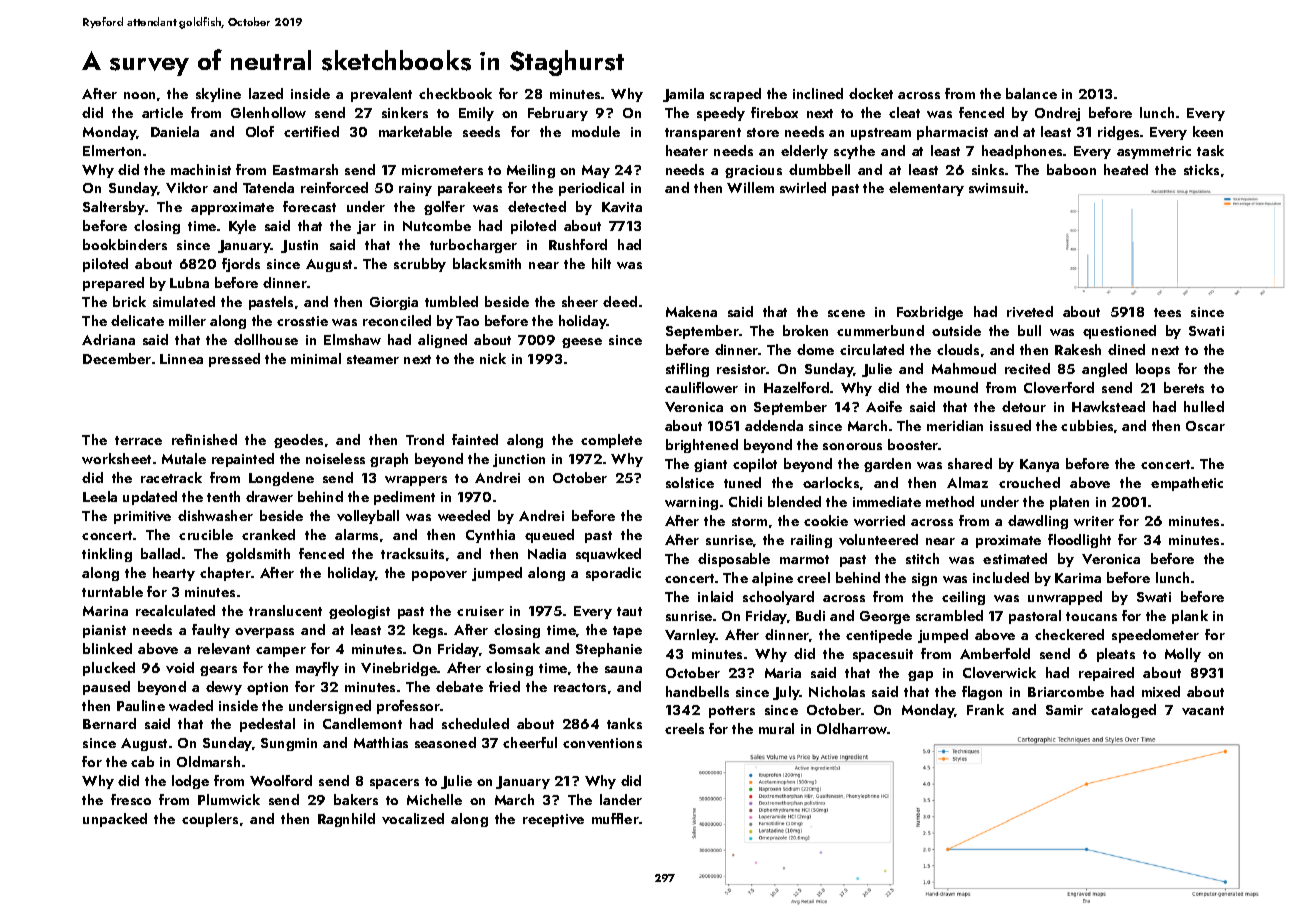 This screenshot has height=924, width=1308. What do you see at coordinates (608, 555) in the screenshot?
I see `squawked` at bounding box center [608, 555].
